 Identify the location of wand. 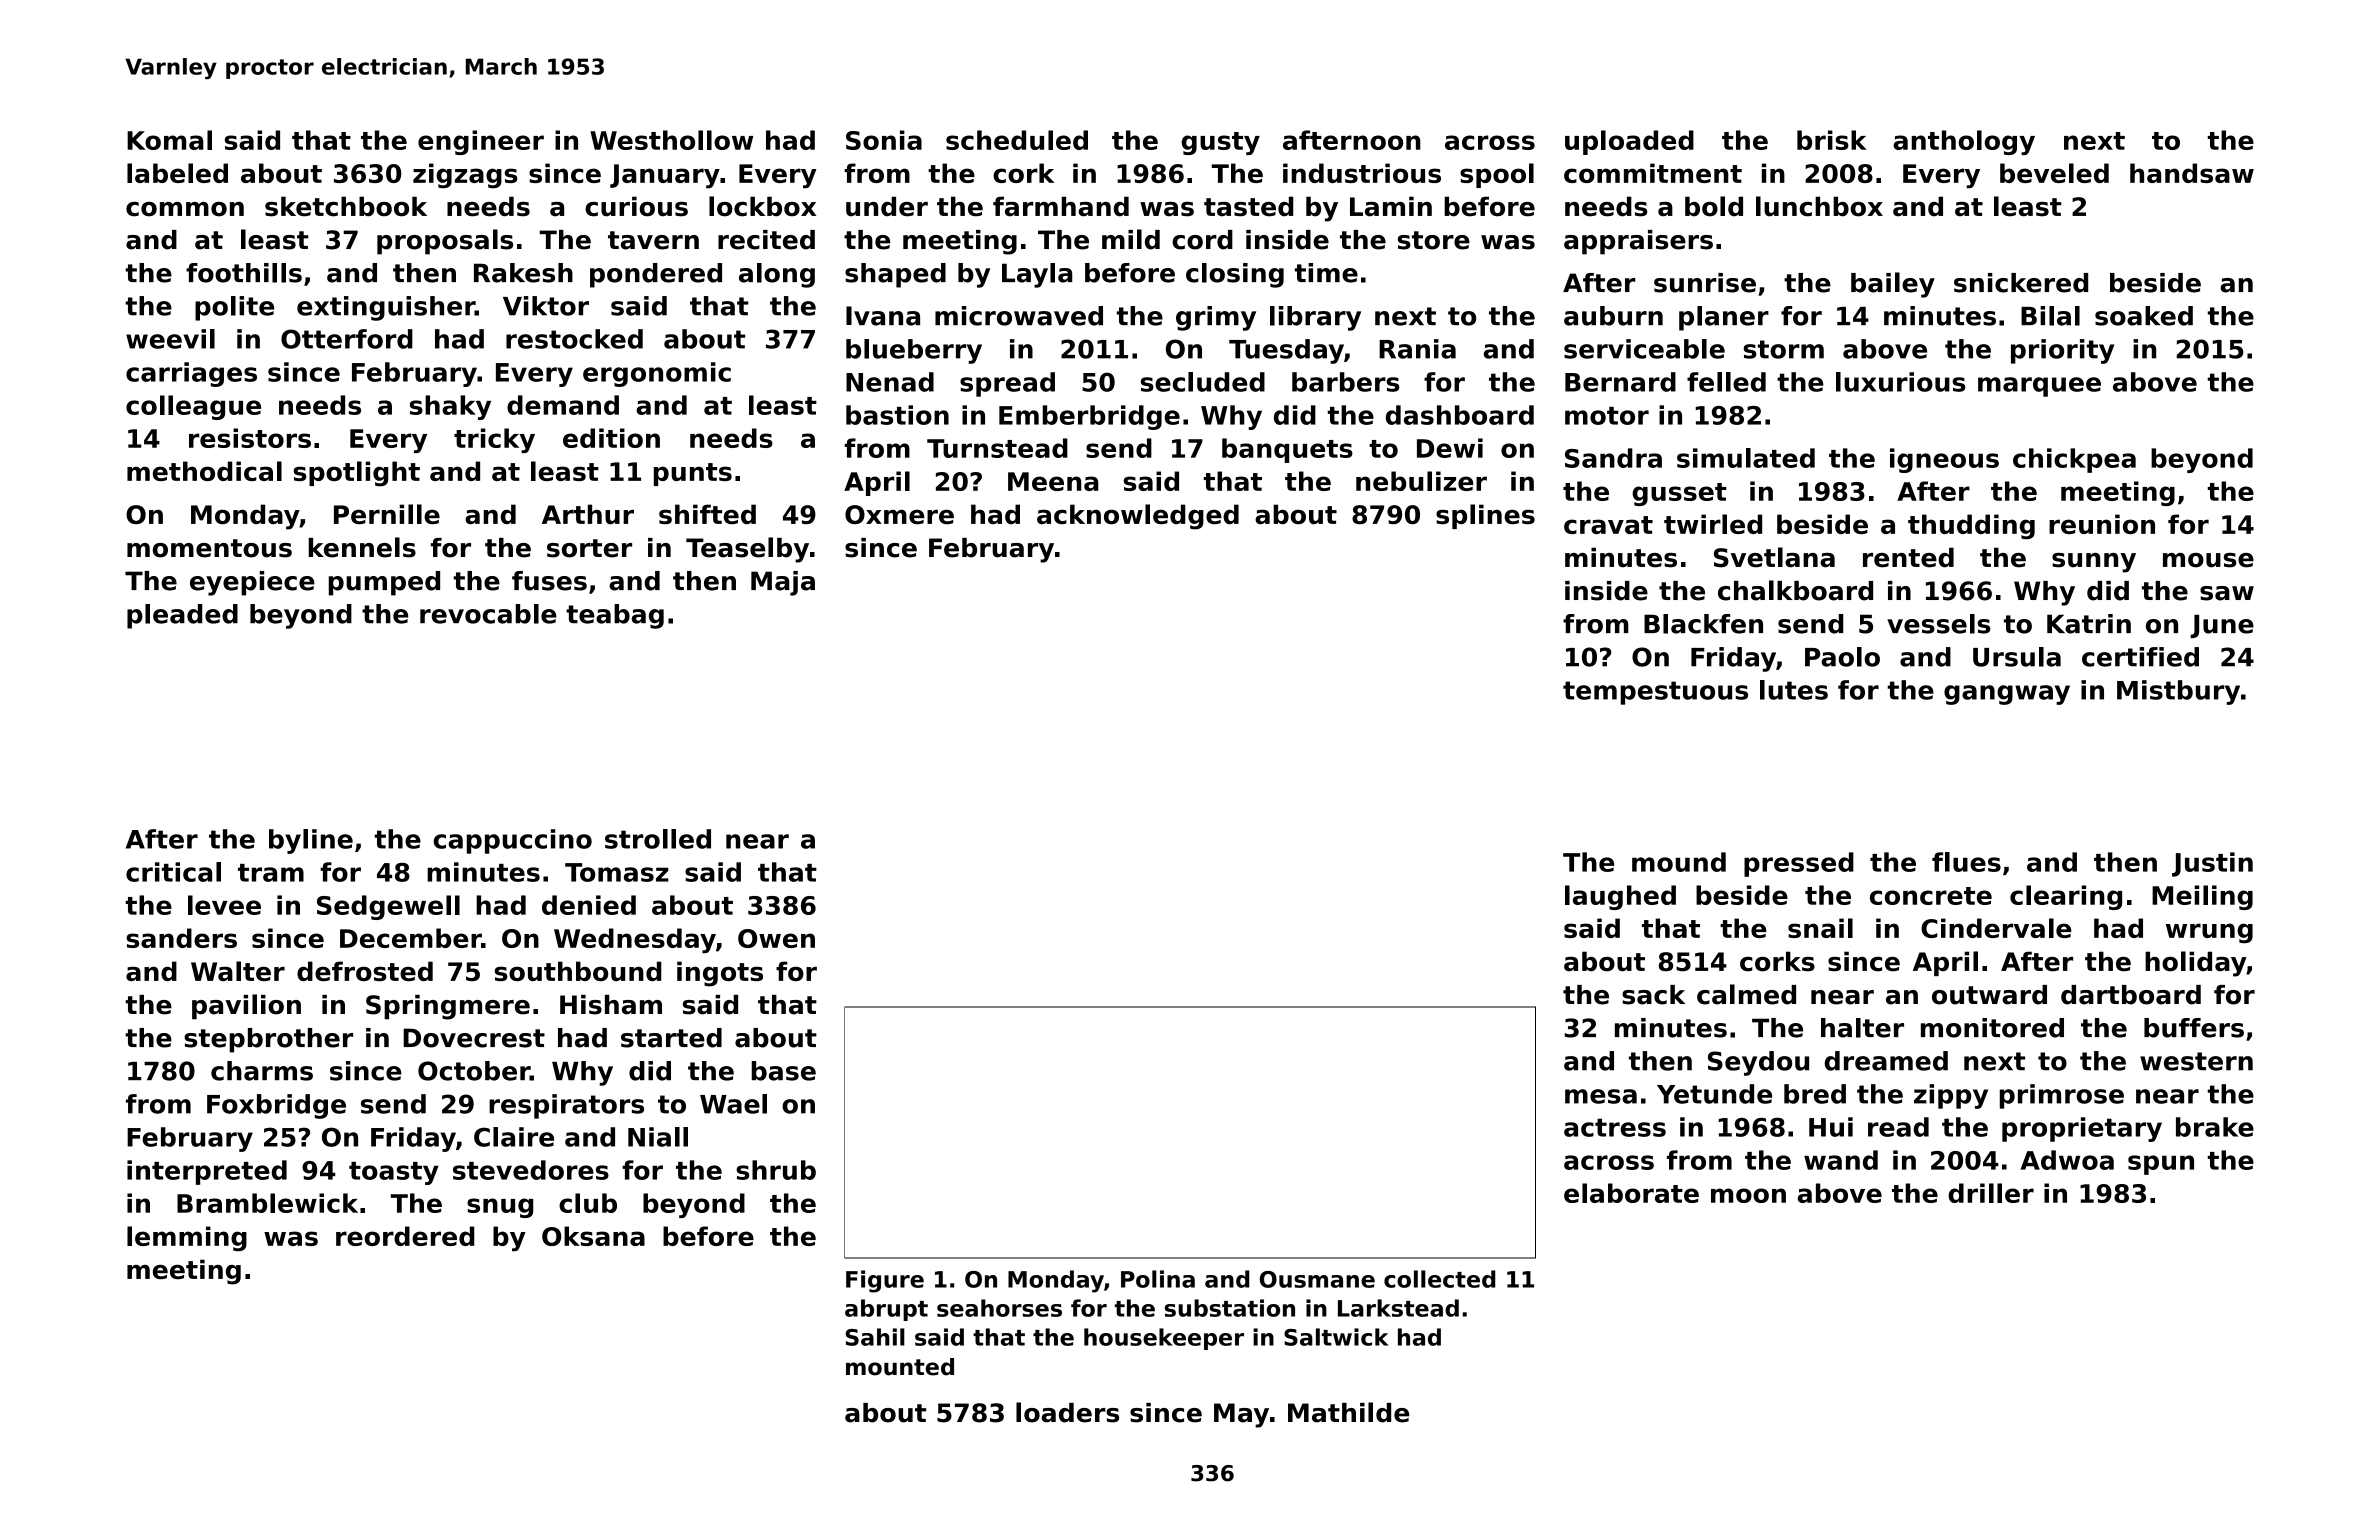
(1841, 1160).
